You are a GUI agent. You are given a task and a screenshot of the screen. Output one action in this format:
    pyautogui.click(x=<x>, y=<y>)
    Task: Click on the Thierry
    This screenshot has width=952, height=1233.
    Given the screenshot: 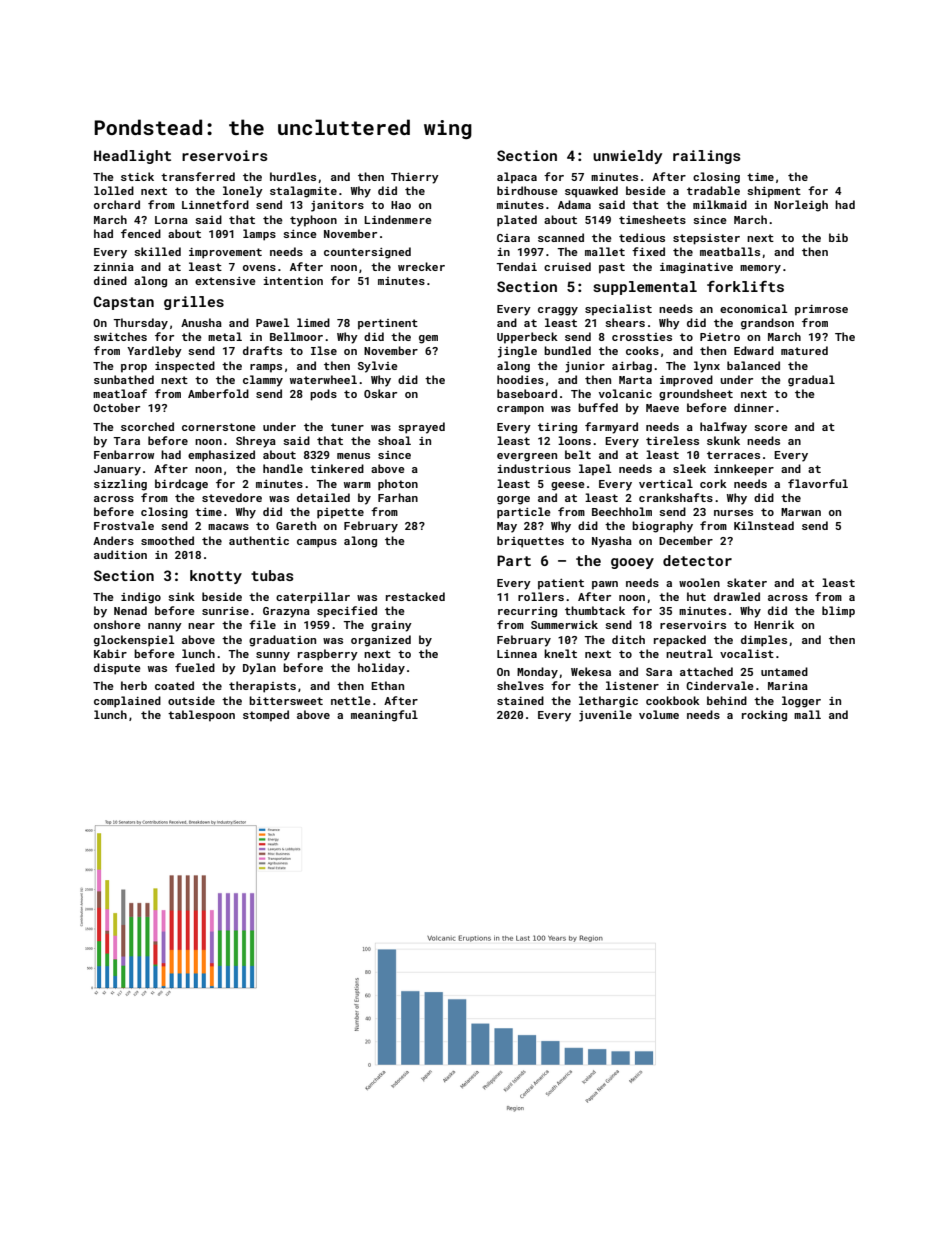 What is the action you would take?
    pyautogui.click(x=415, y=178)
